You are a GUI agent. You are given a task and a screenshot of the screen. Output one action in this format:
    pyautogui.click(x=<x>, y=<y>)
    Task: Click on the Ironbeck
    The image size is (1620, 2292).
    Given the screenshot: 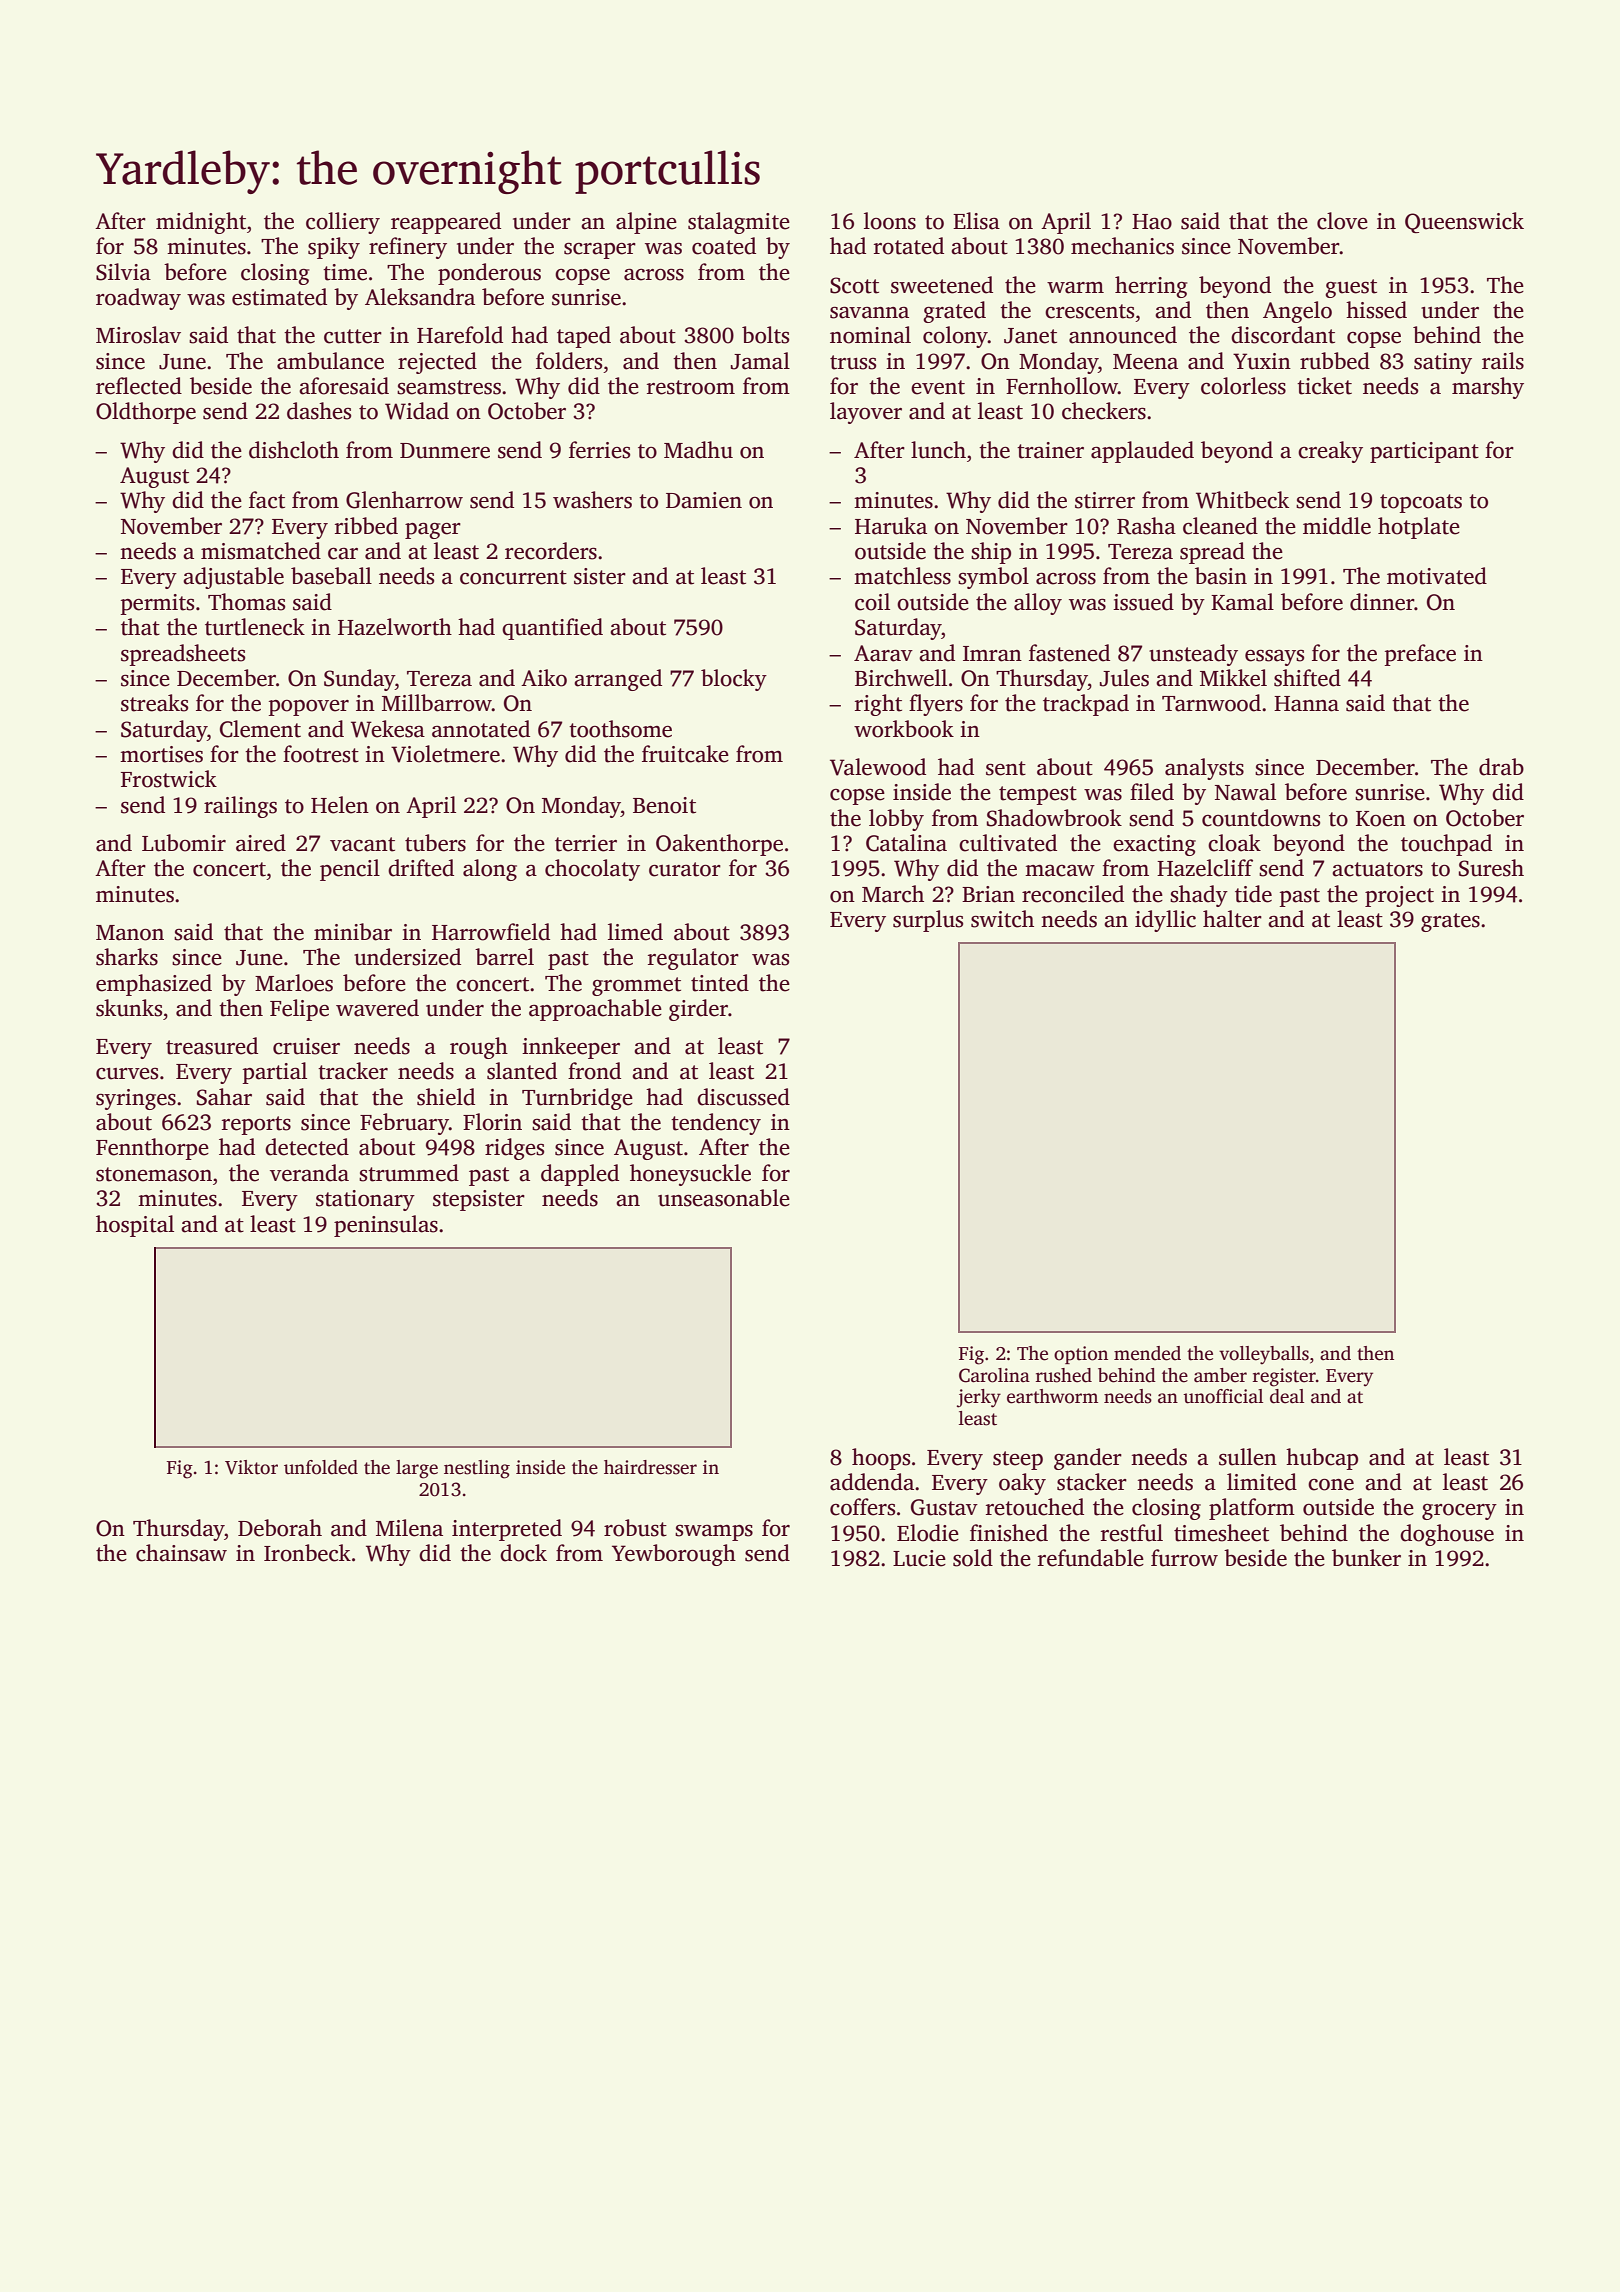 What is the action you would take?
    pyautogui.click(x=307, y=1553)
